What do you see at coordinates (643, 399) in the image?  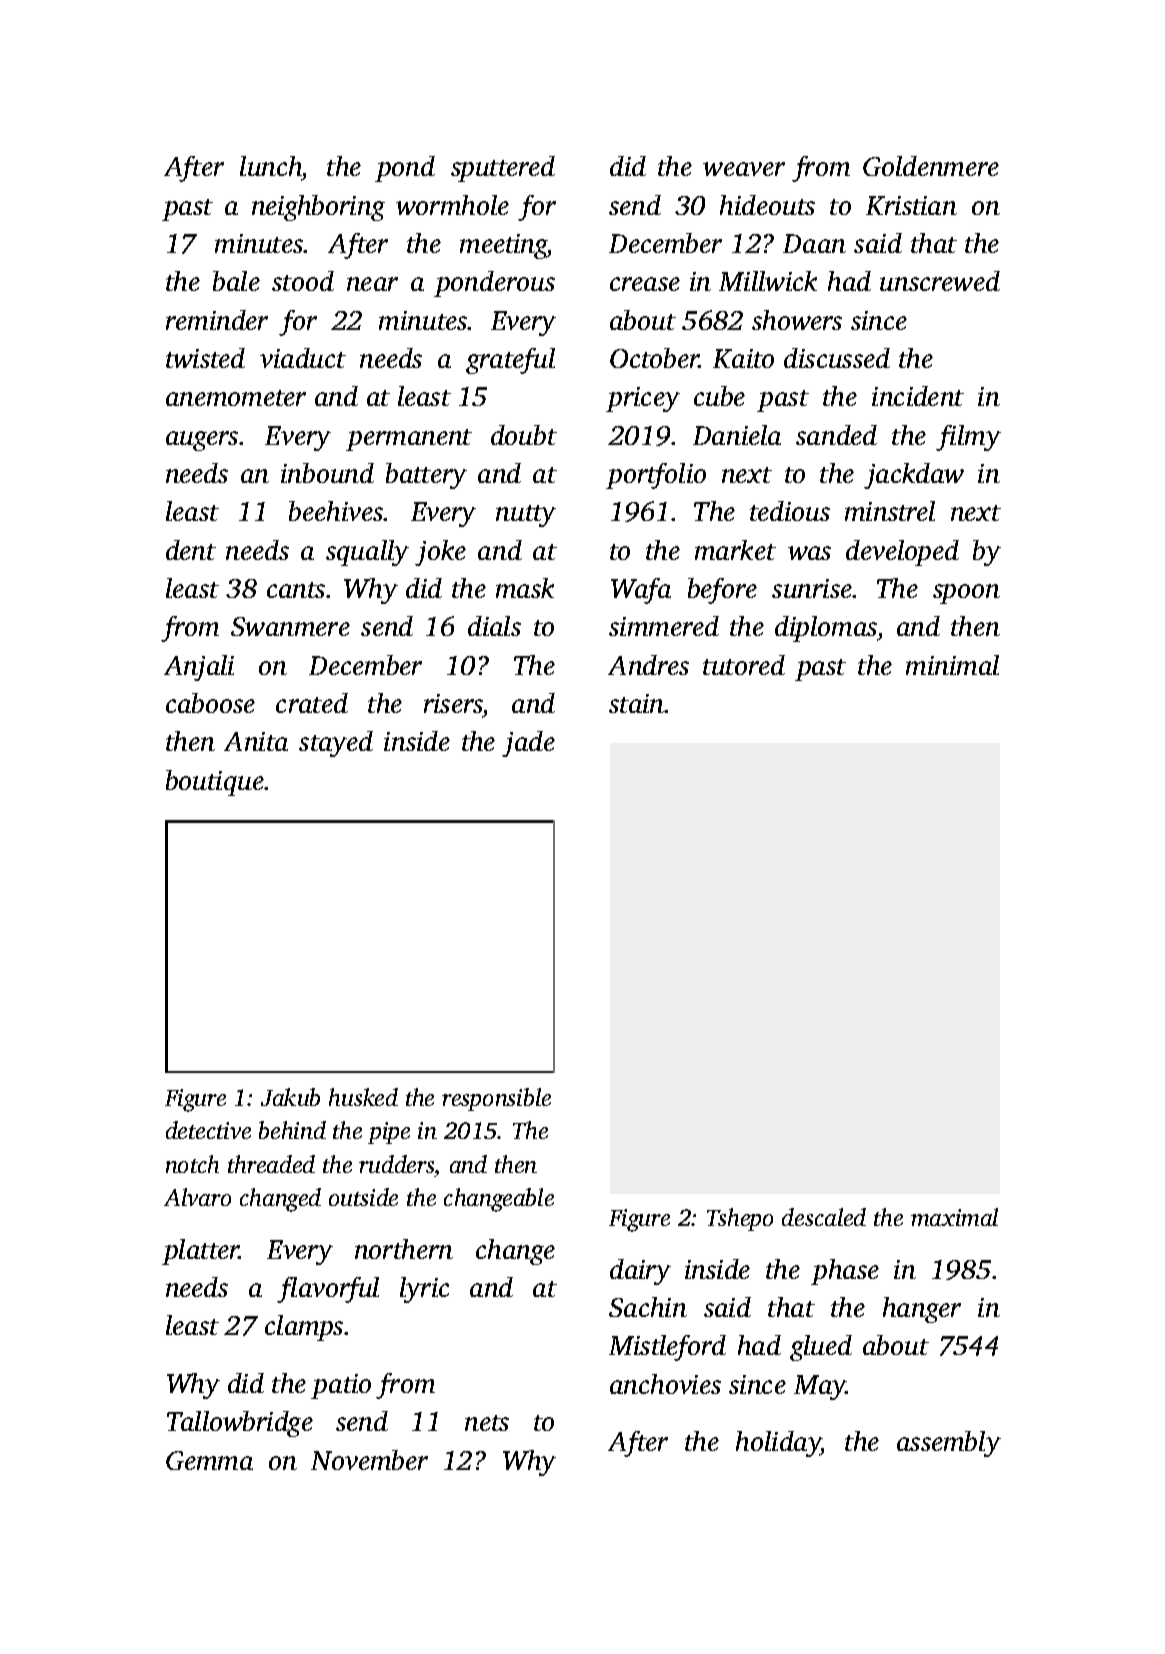 I see `pricey` at bounding box center [643, 399].
